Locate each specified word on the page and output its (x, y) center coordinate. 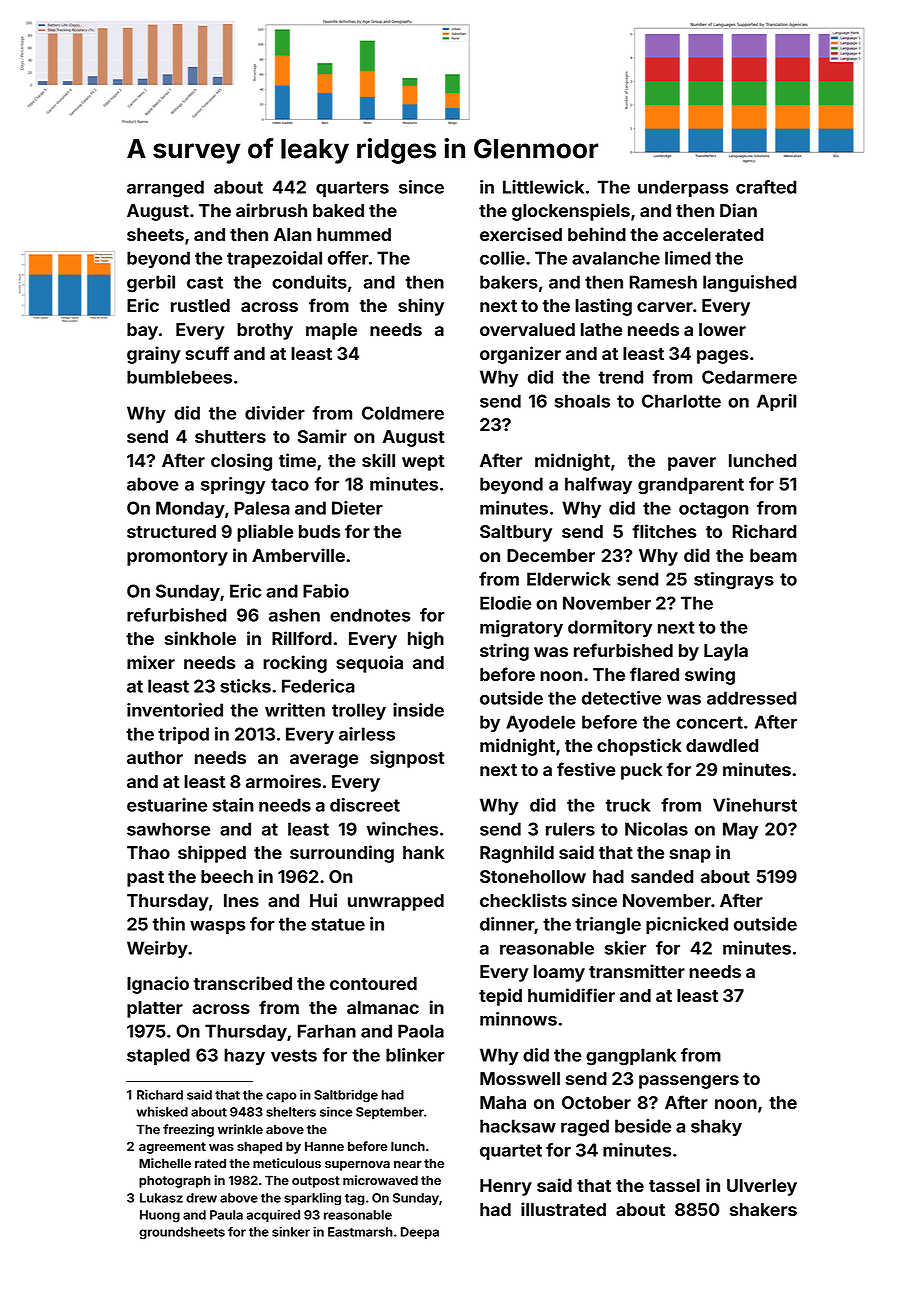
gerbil (151, 284)
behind (597, 234)
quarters (352, 189)
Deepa (420, 1233)
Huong (160, 1216)
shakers (763, 1209)
